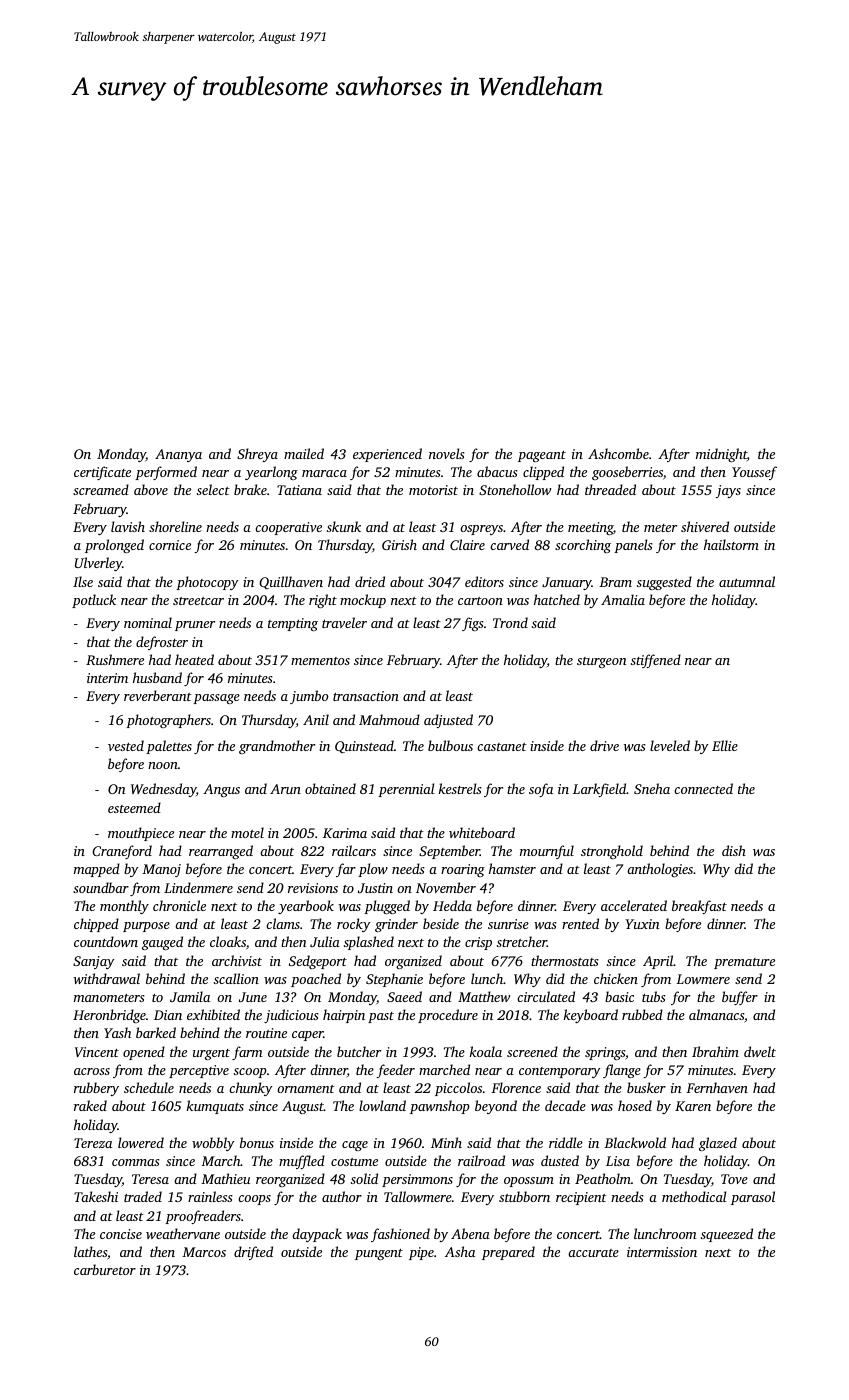 This image has height=1400, width=849. I want to click on screamed, so click(101, 489).
